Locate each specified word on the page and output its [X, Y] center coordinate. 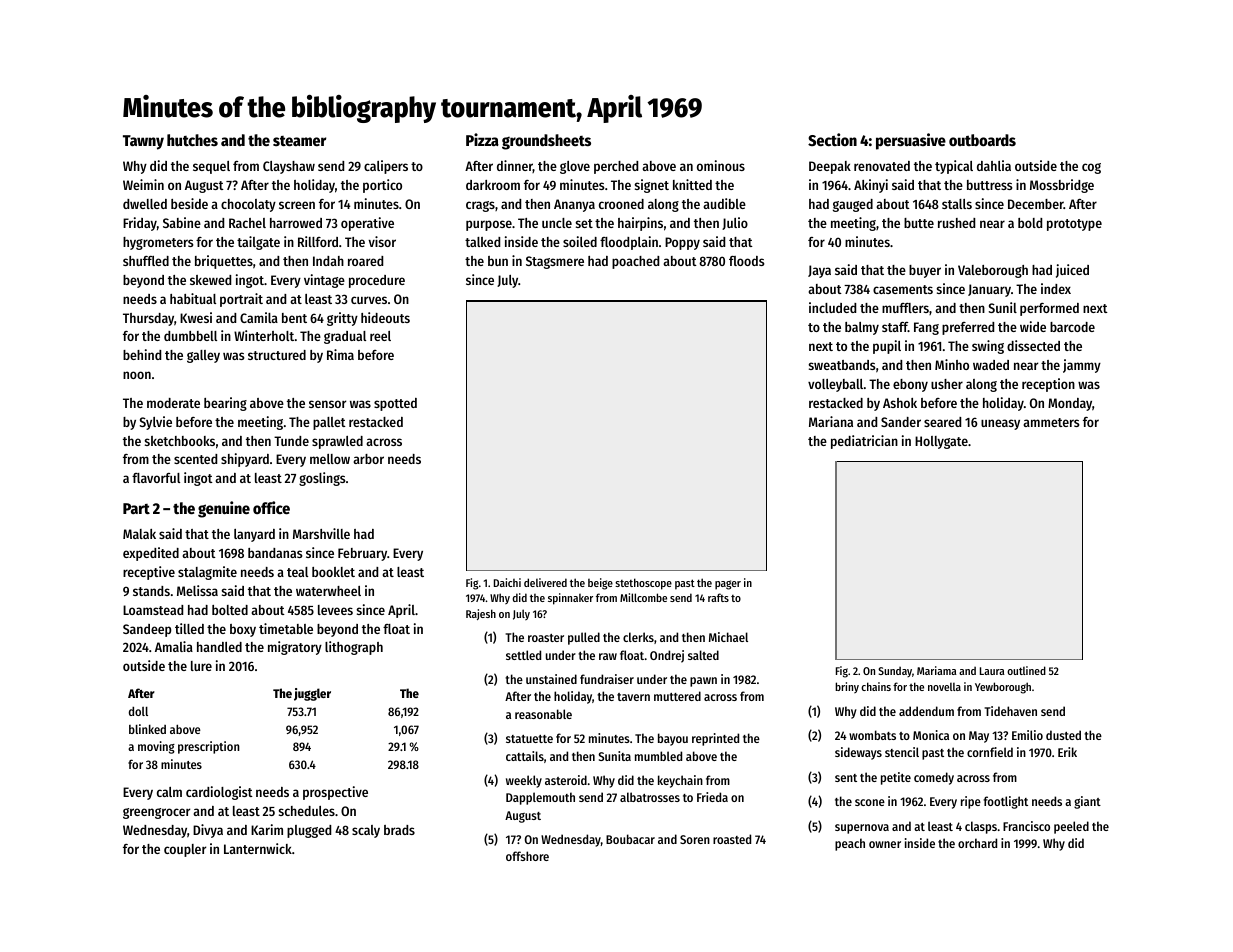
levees [335, 610]
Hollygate [941, 442]
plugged [309, 831]
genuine [224, 509]
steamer [299, 141]
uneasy [1000, 424]
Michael [728, 637]
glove [575, 167]
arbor [368, 459]
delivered [545, 582]
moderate [173, 403]
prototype [1074, 225]
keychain [680, 781]
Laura [992, 671]
